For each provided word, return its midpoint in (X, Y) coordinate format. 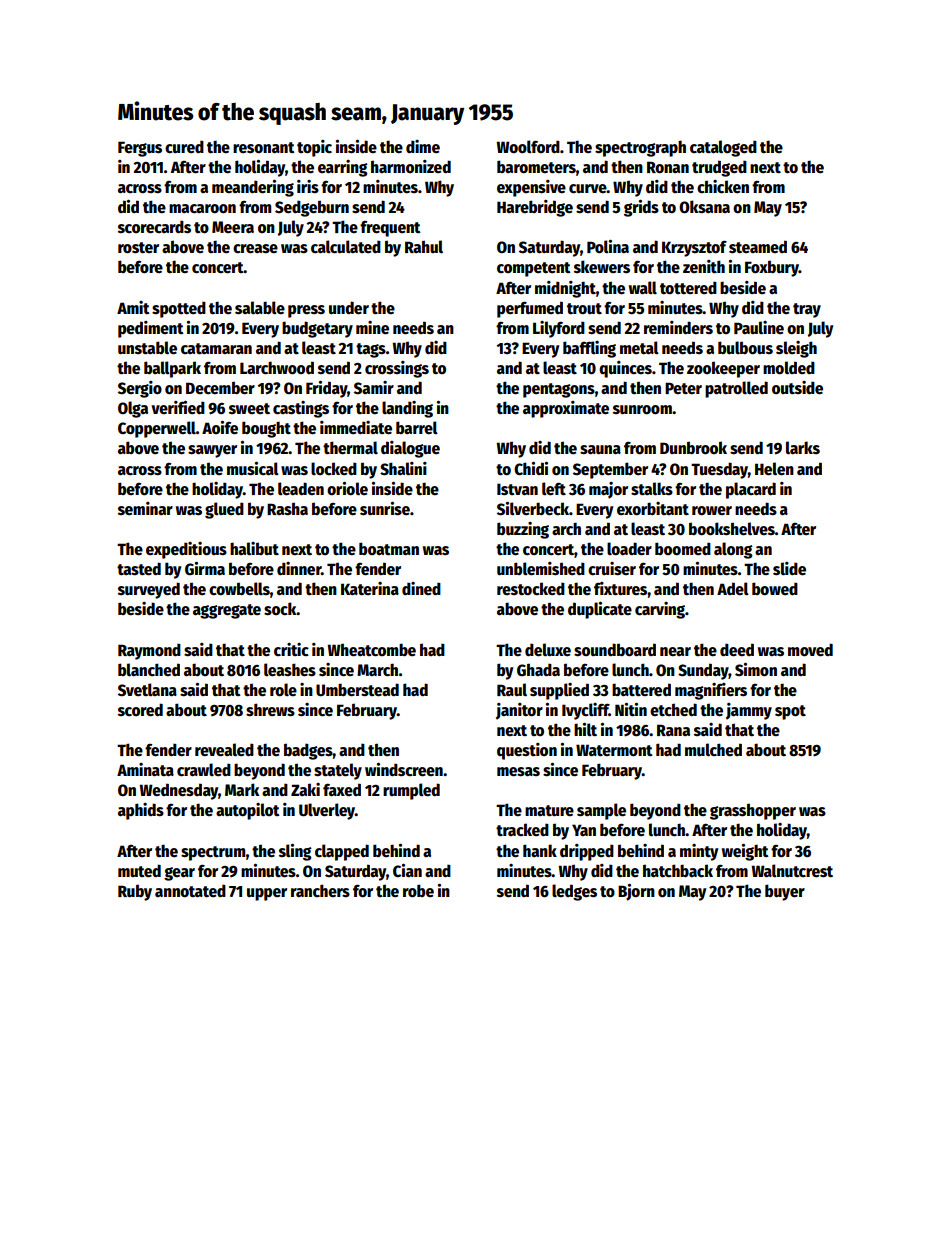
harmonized (411, 166)
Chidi (531, 468)
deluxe (548, 650)
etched (673, 710)
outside (797, 388)
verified (178, 407)
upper (267, 894)
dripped (587, 852)
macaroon (202, 209)
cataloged (723, 148)
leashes (290, 670)
